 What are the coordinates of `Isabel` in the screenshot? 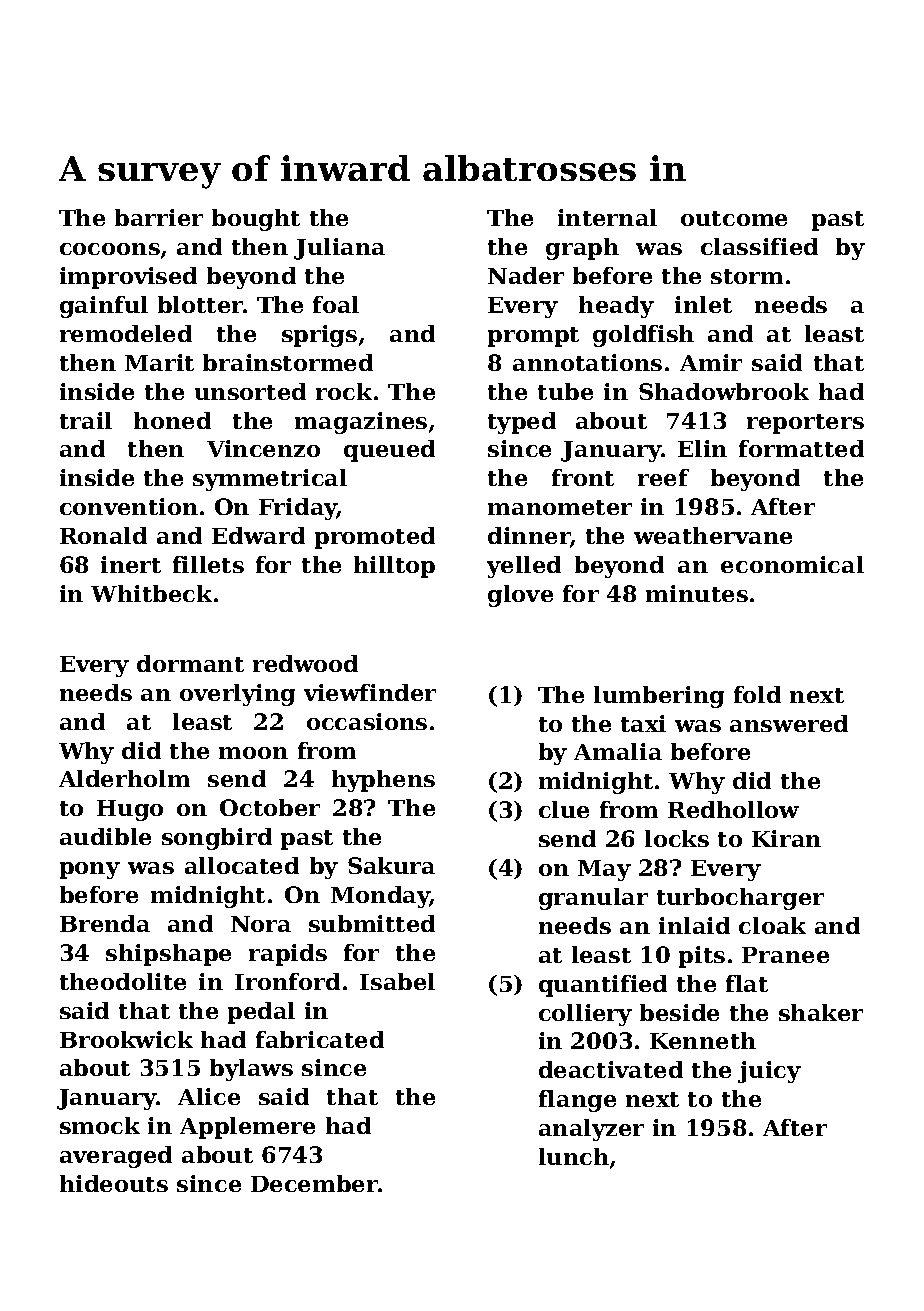 It's located at (397, 981).
